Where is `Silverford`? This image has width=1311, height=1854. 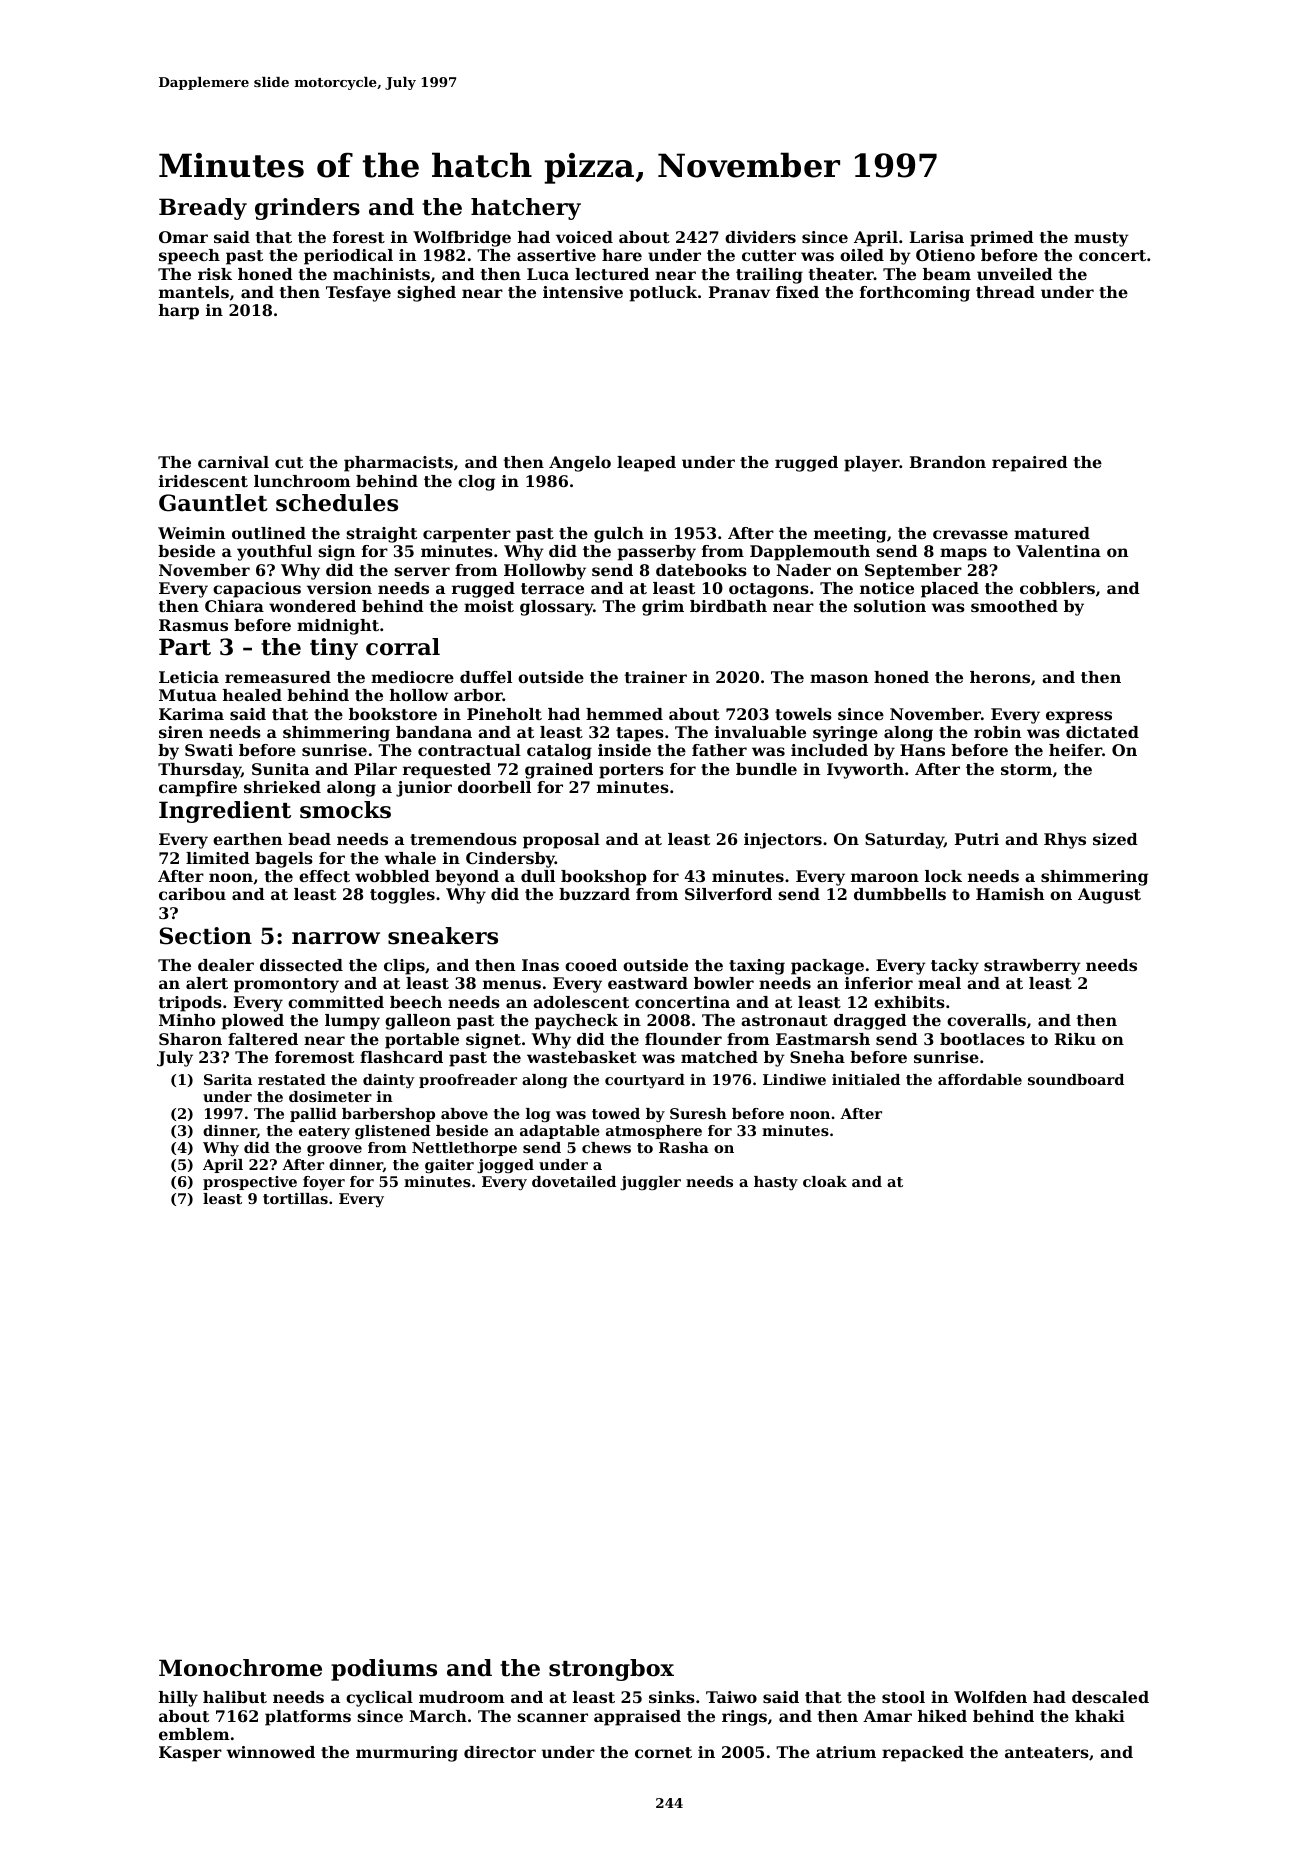 Silverford is located at coordinates (728, 894).
